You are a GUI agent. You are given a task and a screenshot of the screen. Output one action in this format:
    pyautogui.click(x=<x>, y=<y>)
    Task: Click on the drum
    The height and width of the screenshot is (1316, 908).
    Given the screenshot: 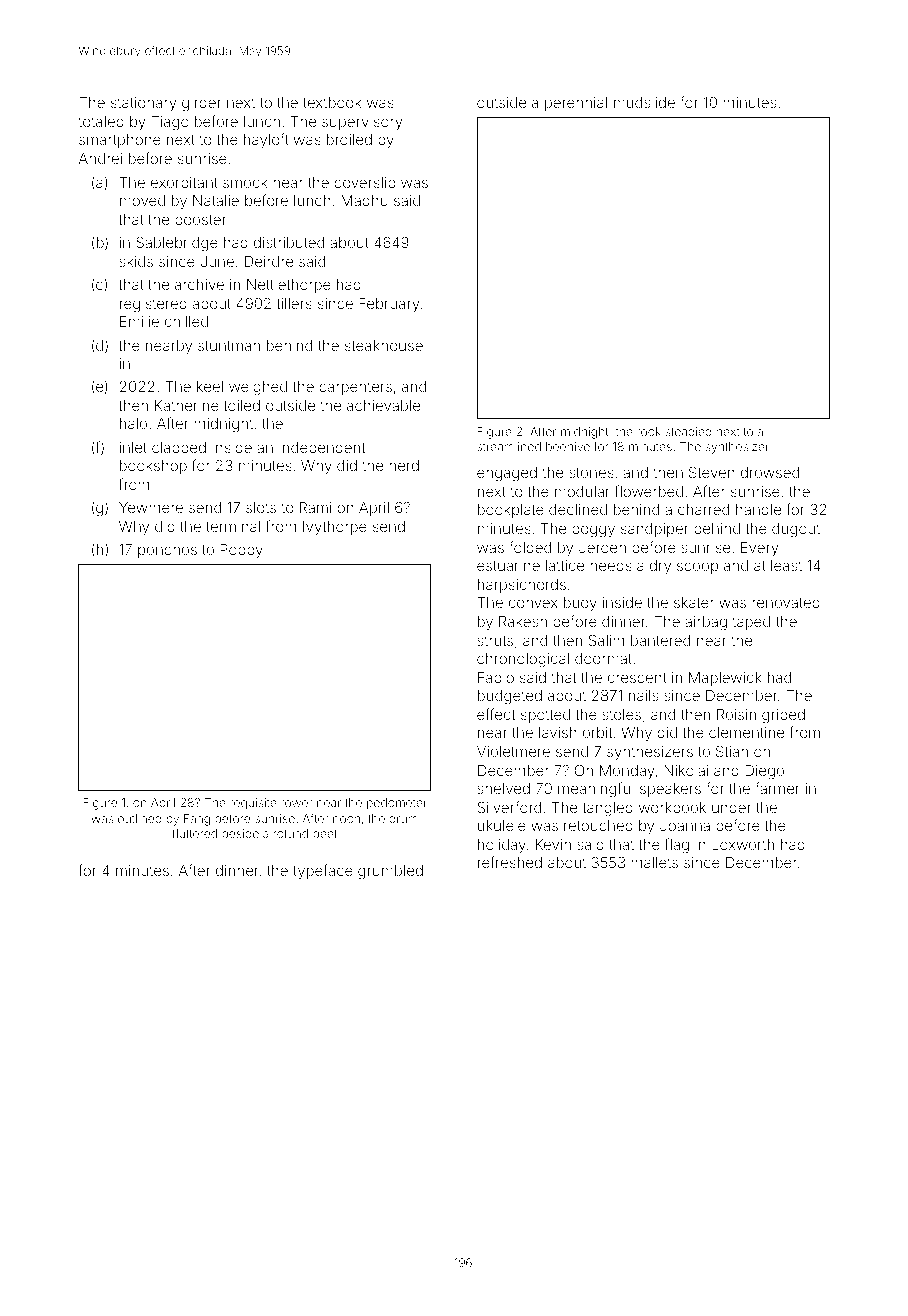 What is the action you would take?
    pyautogui.click(x=403, y=818)
